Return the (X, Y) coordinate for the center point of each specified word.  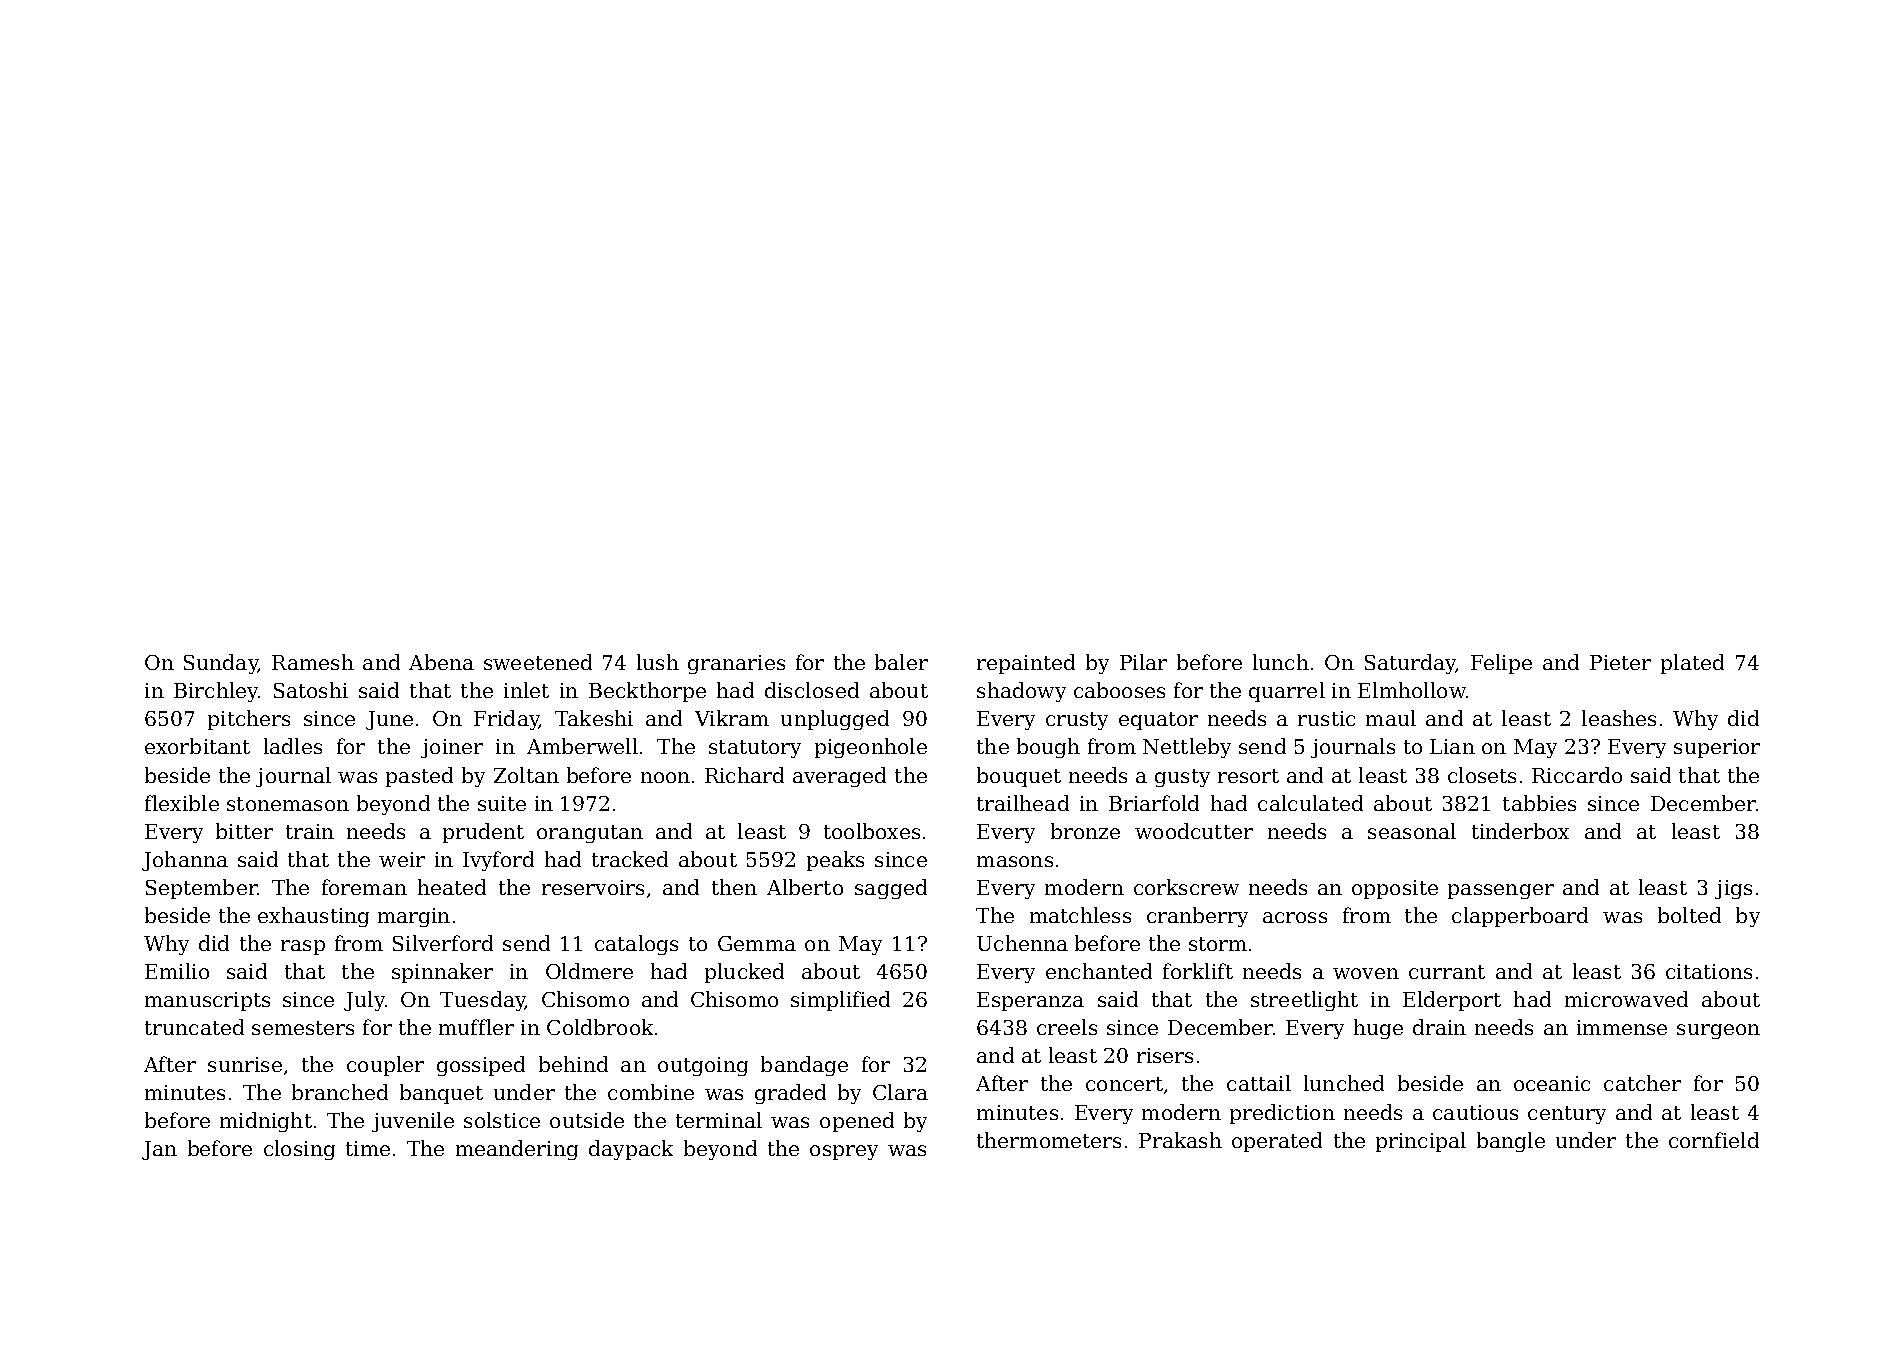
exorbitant (197, 746)
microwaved (1626, 999)
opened (857, 1122)
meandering (517, 1150)
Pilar (1143, 662)
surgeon (1718, 1031)
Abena (441, 662)
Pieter (1620, 662)
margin (414, 917)
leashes (1619, 718)
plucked (744, 973)
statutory (755, 749)
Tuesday (482, 1001)
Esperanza (1030, 1001)
